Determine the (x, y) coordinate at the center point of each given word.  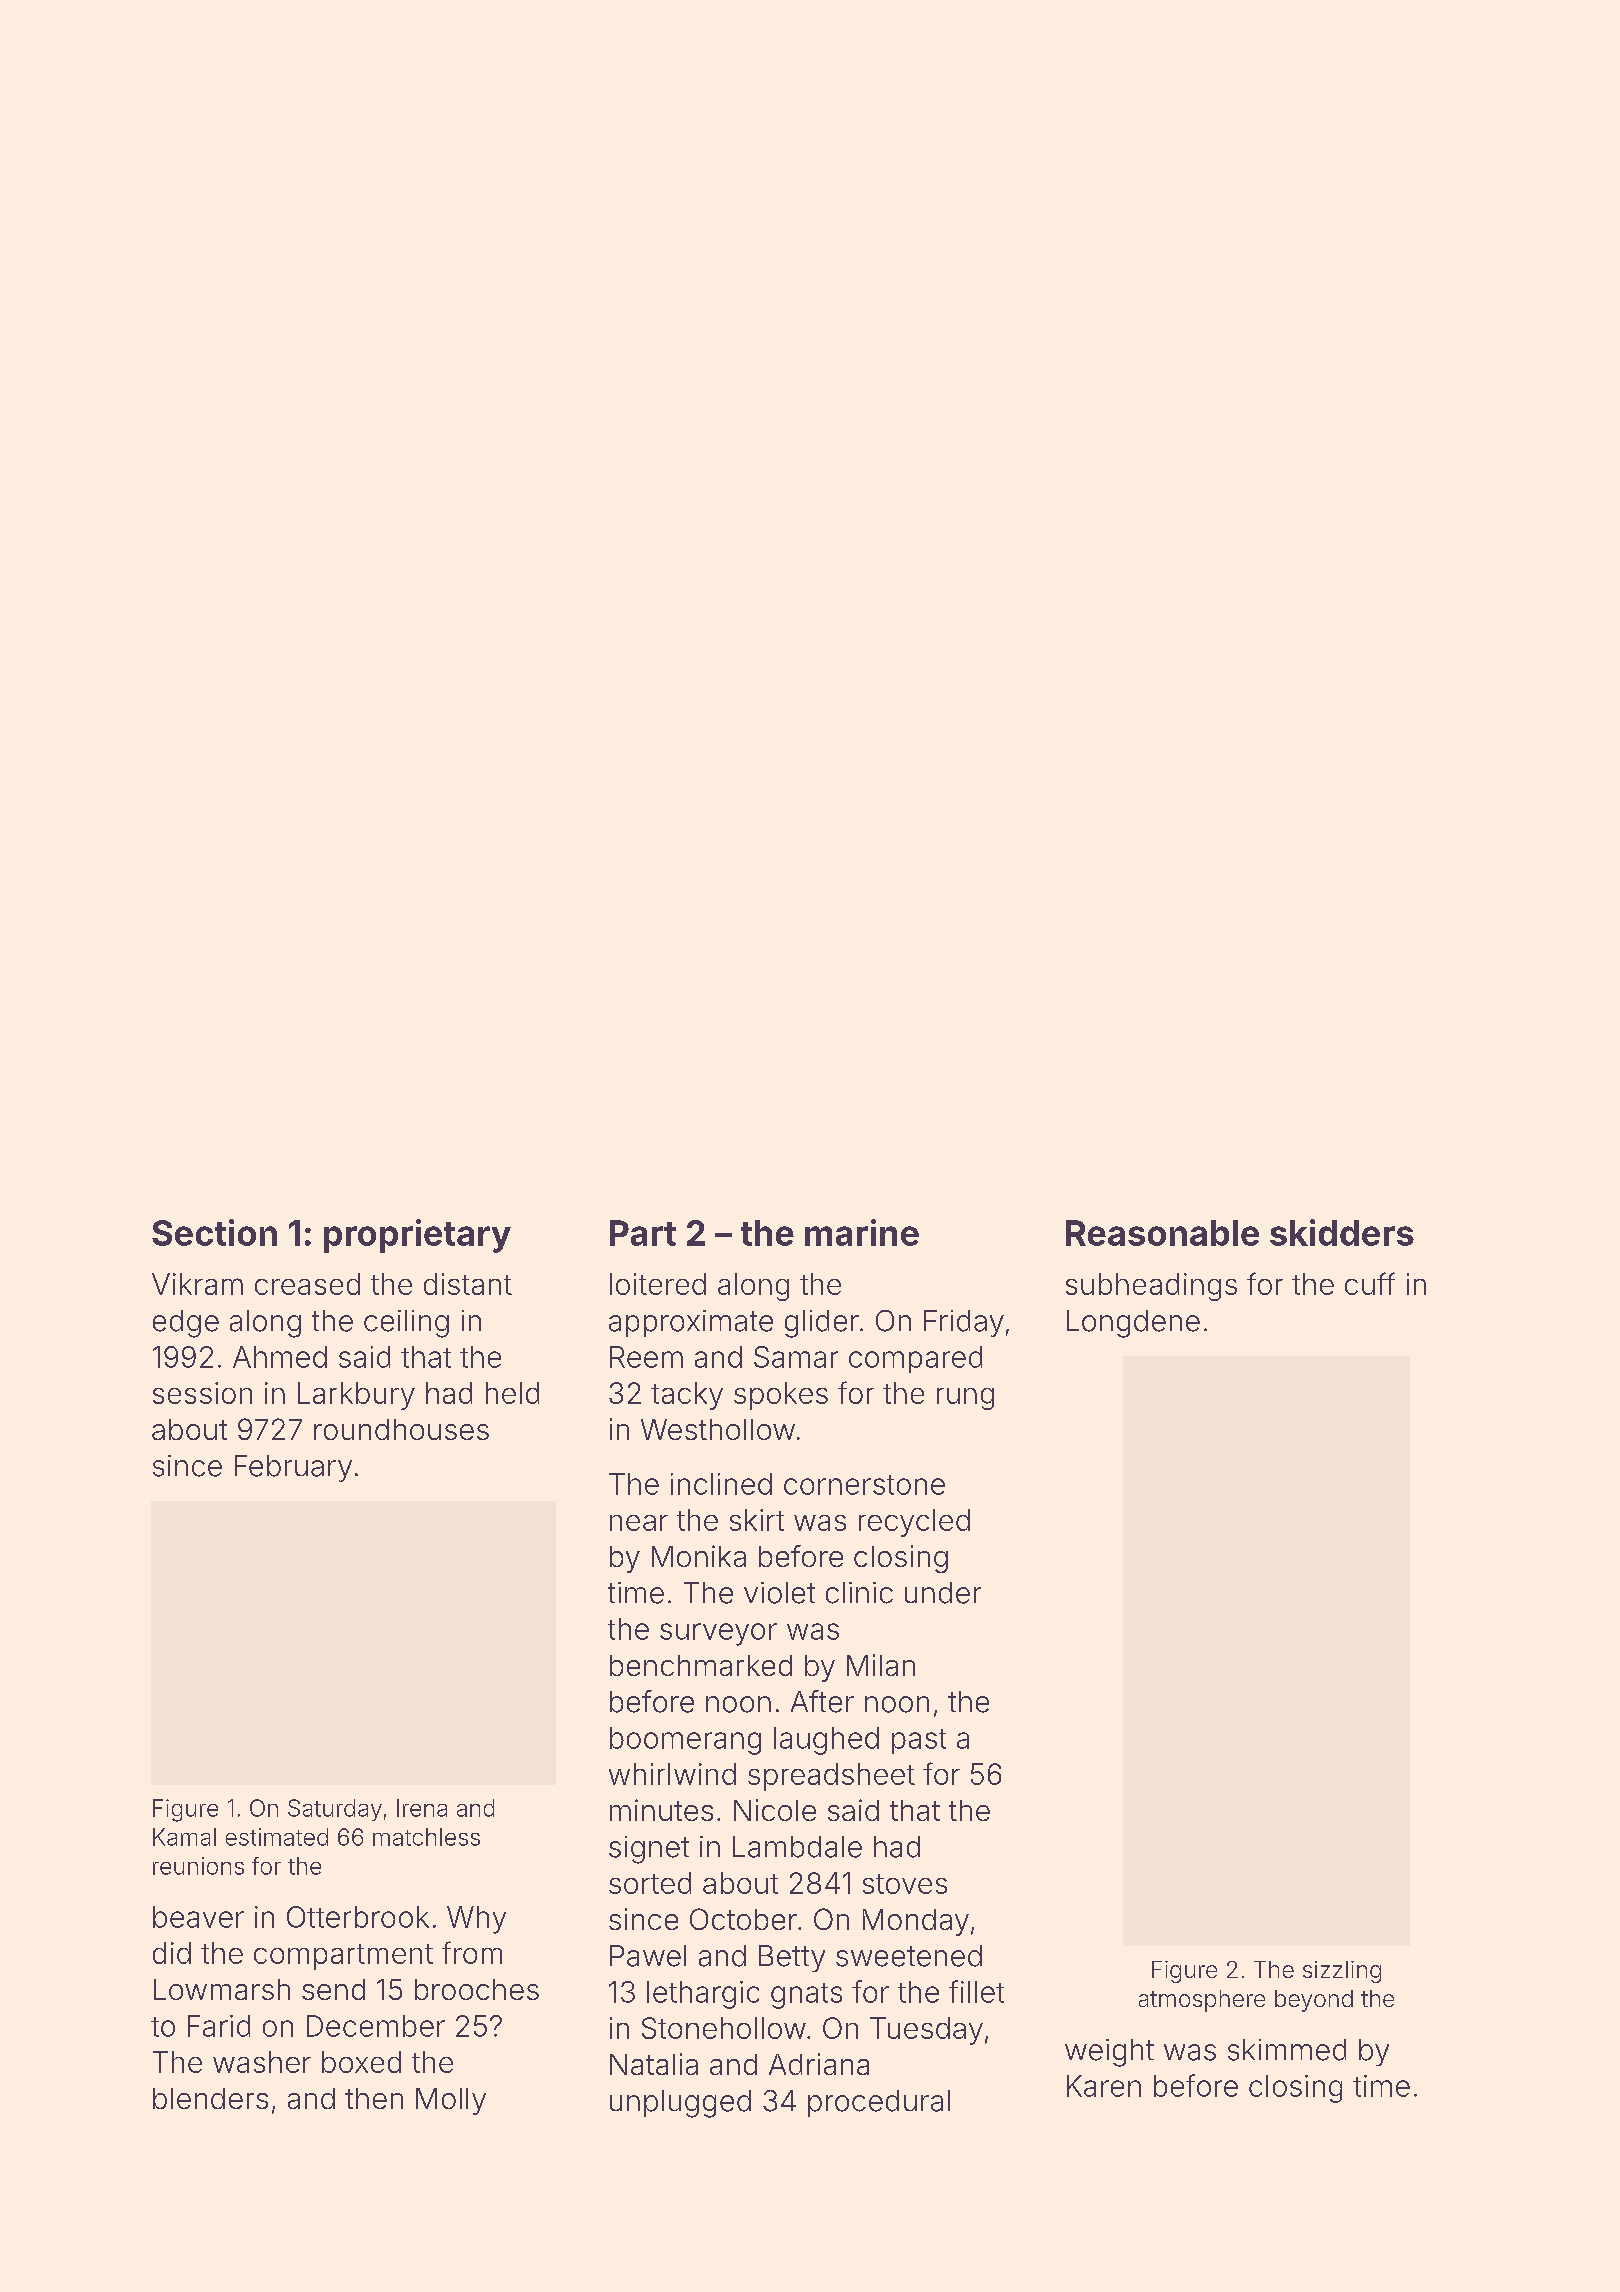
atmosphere (1202, 2001)
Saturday (335, 1810)
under (943, 1593)
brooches (477, 1989)
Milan (881, 1665)
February (293, 1468)
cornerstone (864, 1485)
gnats (806, 1996)
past (919, 1741)
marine (862, 1232)
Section (214, 1232)
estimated (277, 1837)
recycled (914, 1523)
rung (965, 1399)
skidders (1342, 1232)
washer (262, 2062)
